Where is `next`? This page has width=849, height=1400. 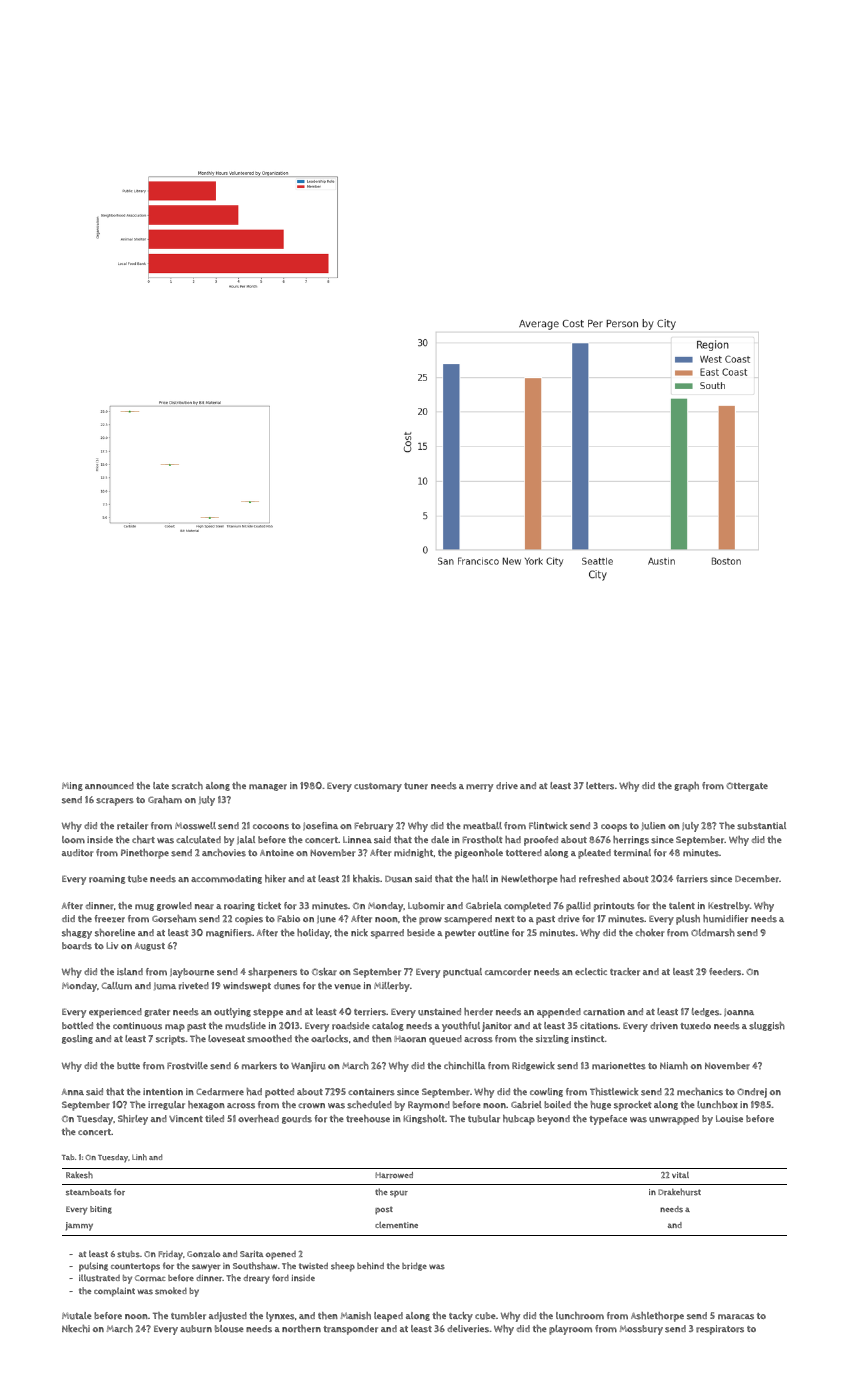
next is located at coordinates (505, 919).
